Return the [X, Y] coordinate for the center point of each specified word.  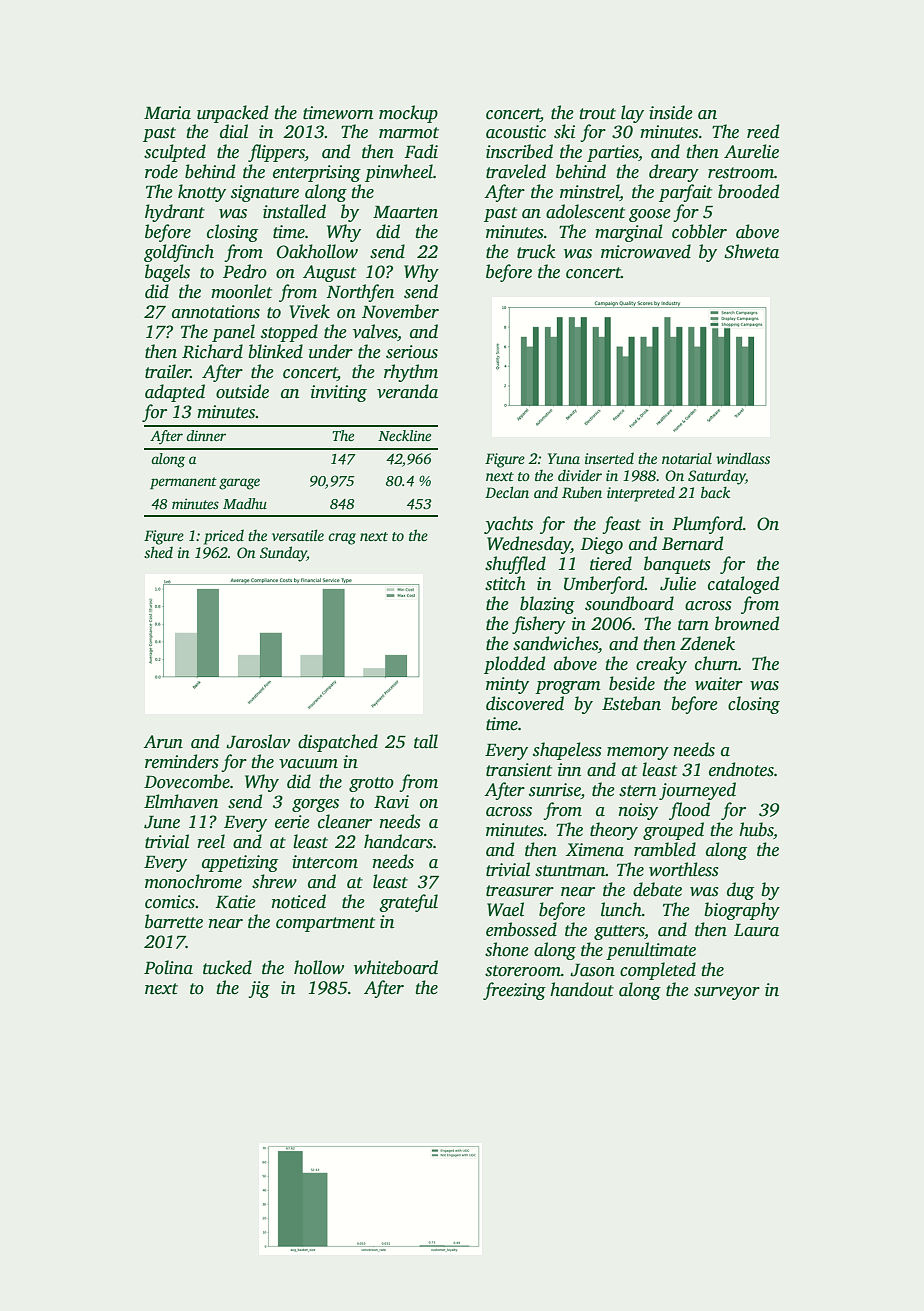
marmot [409, 133]
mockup [408, 114]
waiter [719, 684]
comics [170, 902]
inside [671, 112]
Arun [163, 742]
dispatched [338, 743]
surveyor [727, 993]
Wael [505, 909]
